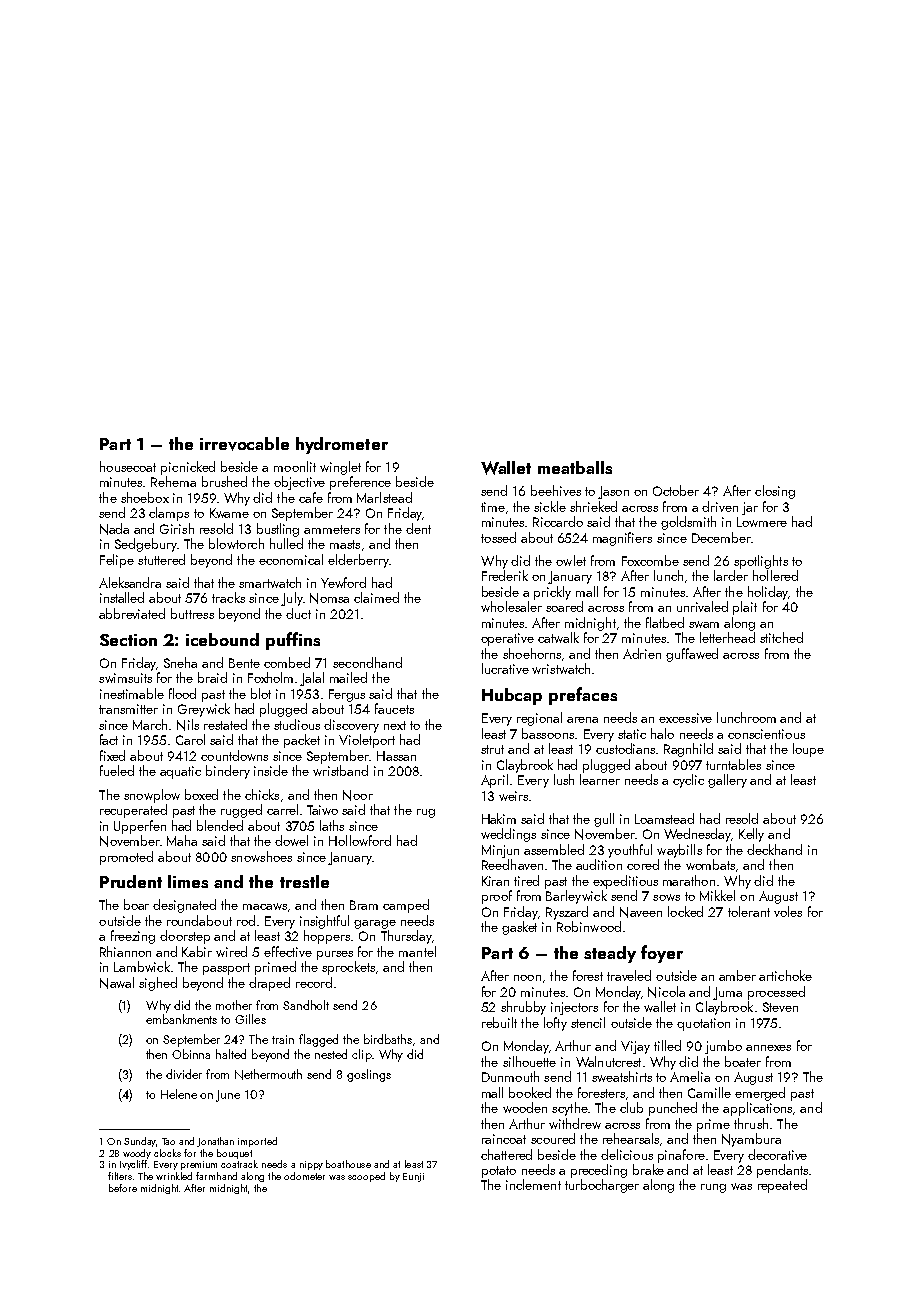 The height and width of the screenshot is (1308, 924). I want to click on wholesaler, so click(511, 606).
